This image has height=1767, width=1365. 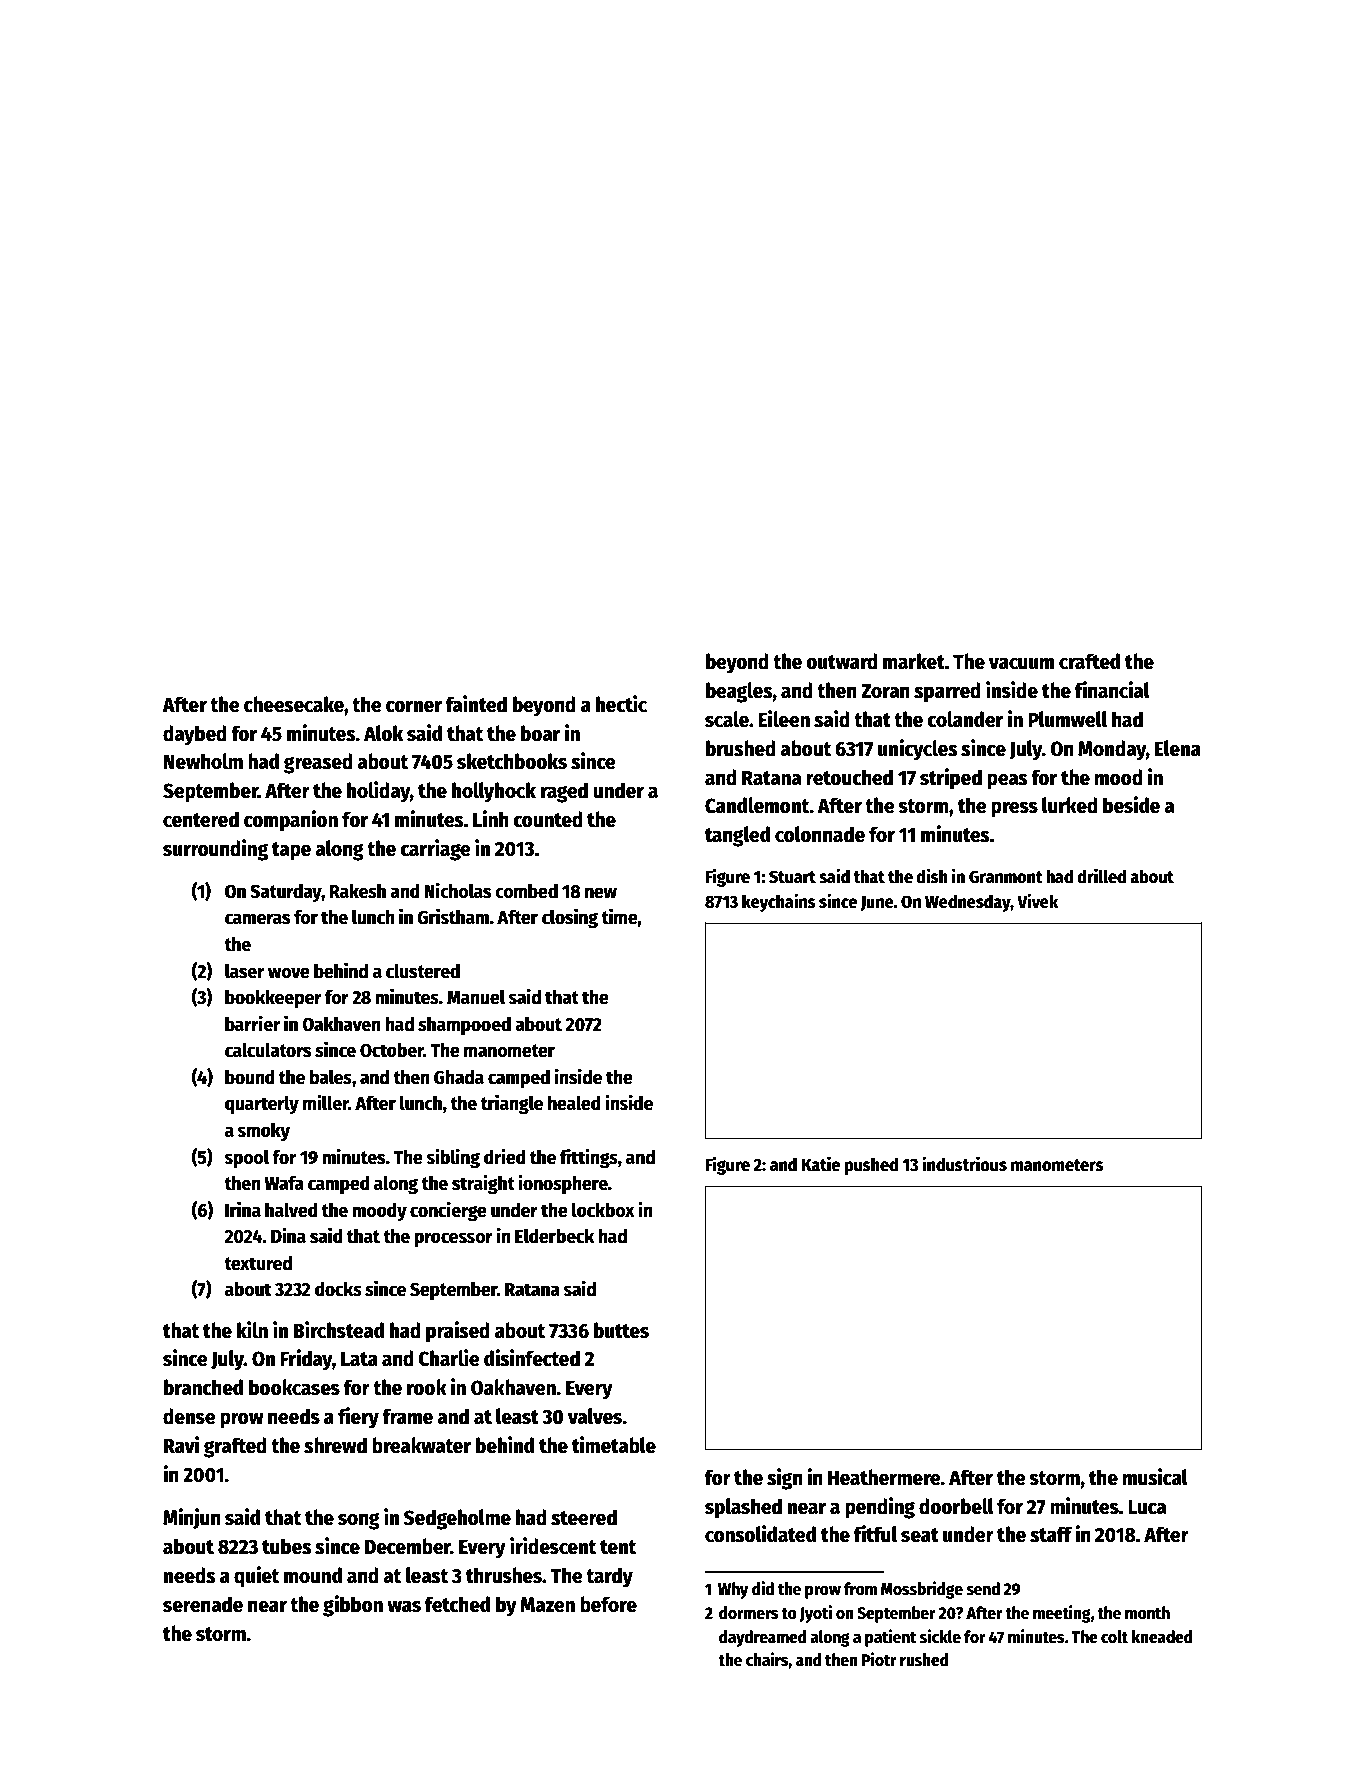 I want to click on Newholm, so click(x=203, y=761).
